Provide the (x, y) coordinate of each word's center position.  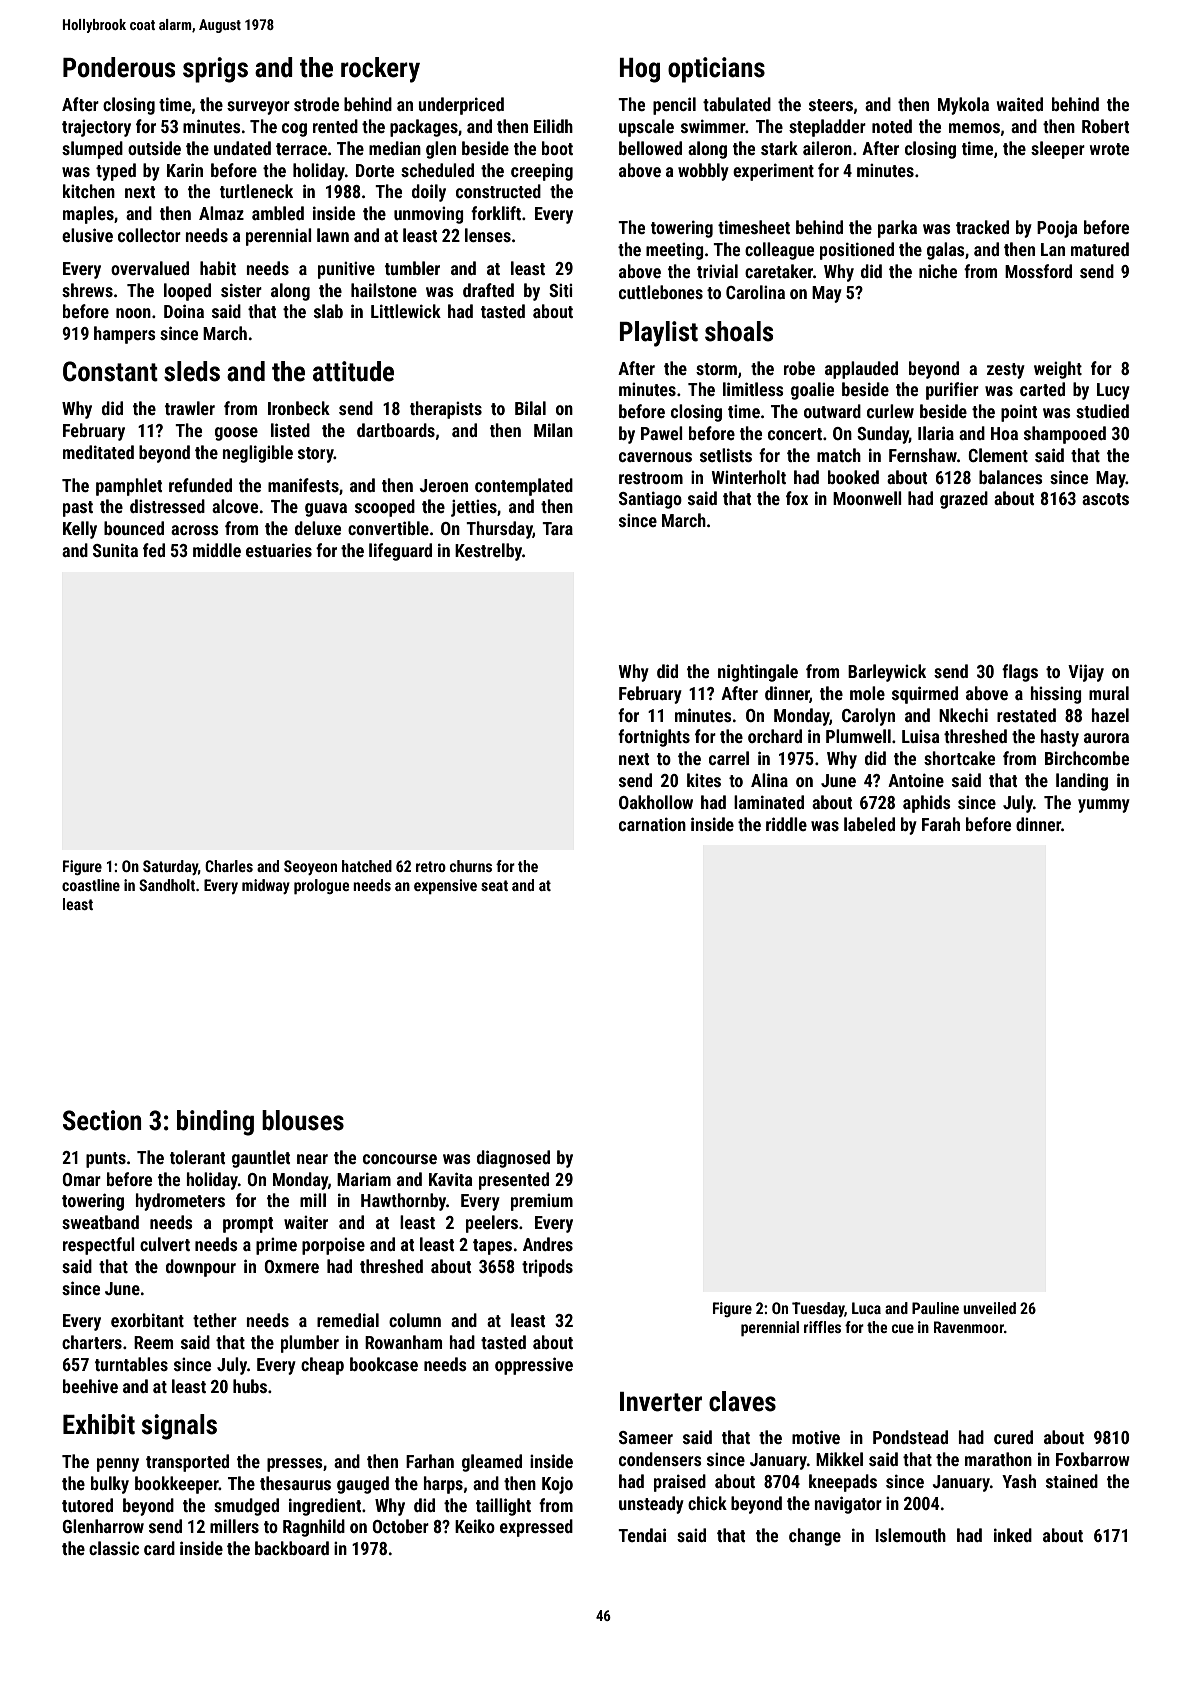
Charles (229, 866)
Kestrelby (488, 552)
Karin (185, 170)
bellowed (650, 148)
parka (897, 229)
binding (215, 1123)
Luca (866, 1308)
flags (1020, 673)
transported (187, 1463)
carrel (729, 758)
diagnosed (513, 1159)
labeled (869, 824)
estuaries (279, 550)
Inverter (661, 1402)
